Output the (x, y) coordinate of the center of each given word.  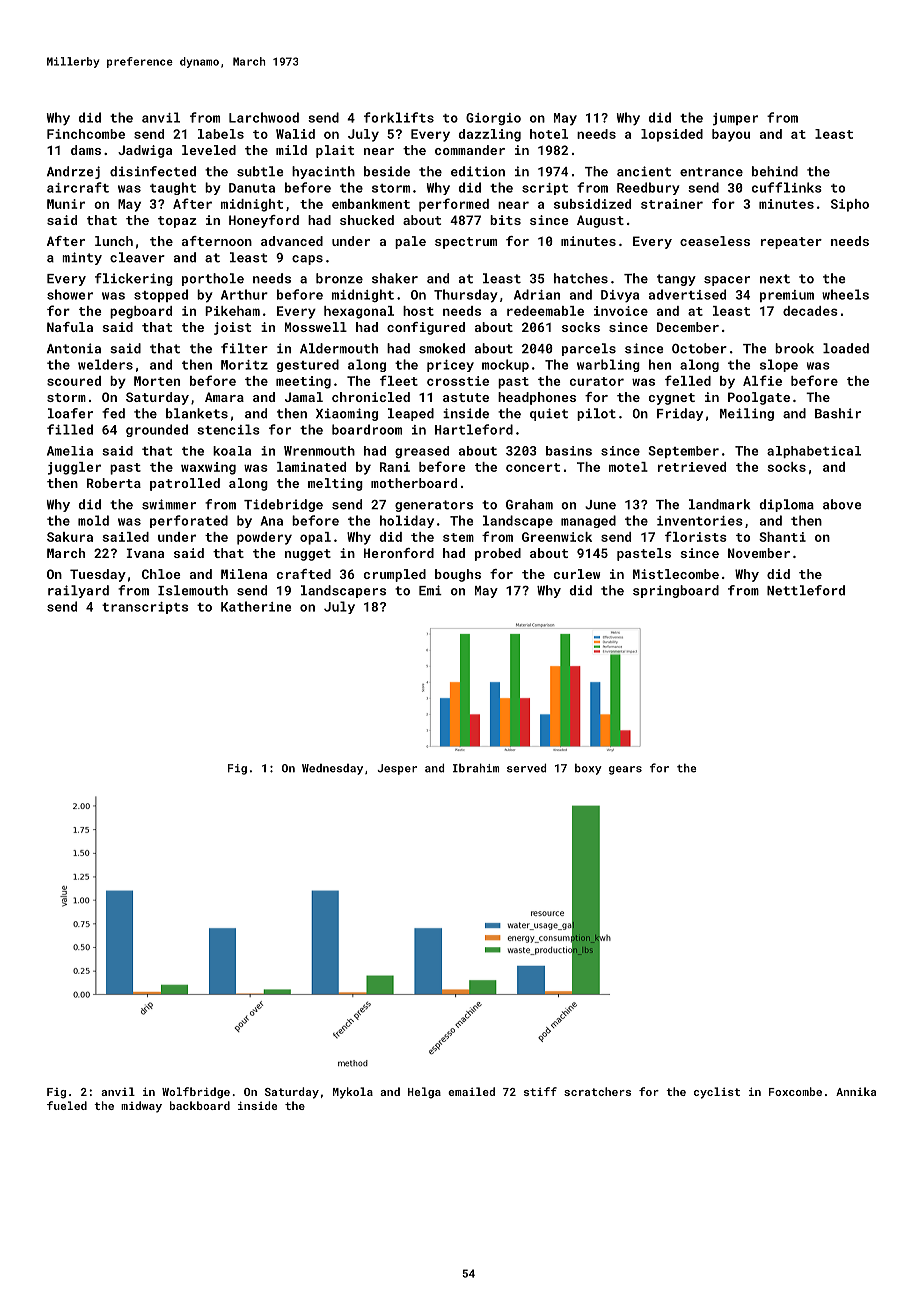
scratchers (597, 1091)
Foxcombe (795, 1091)
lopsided (672, 135)
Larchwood (264, 117)
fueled (67, 1105)
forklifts (399, 117)
